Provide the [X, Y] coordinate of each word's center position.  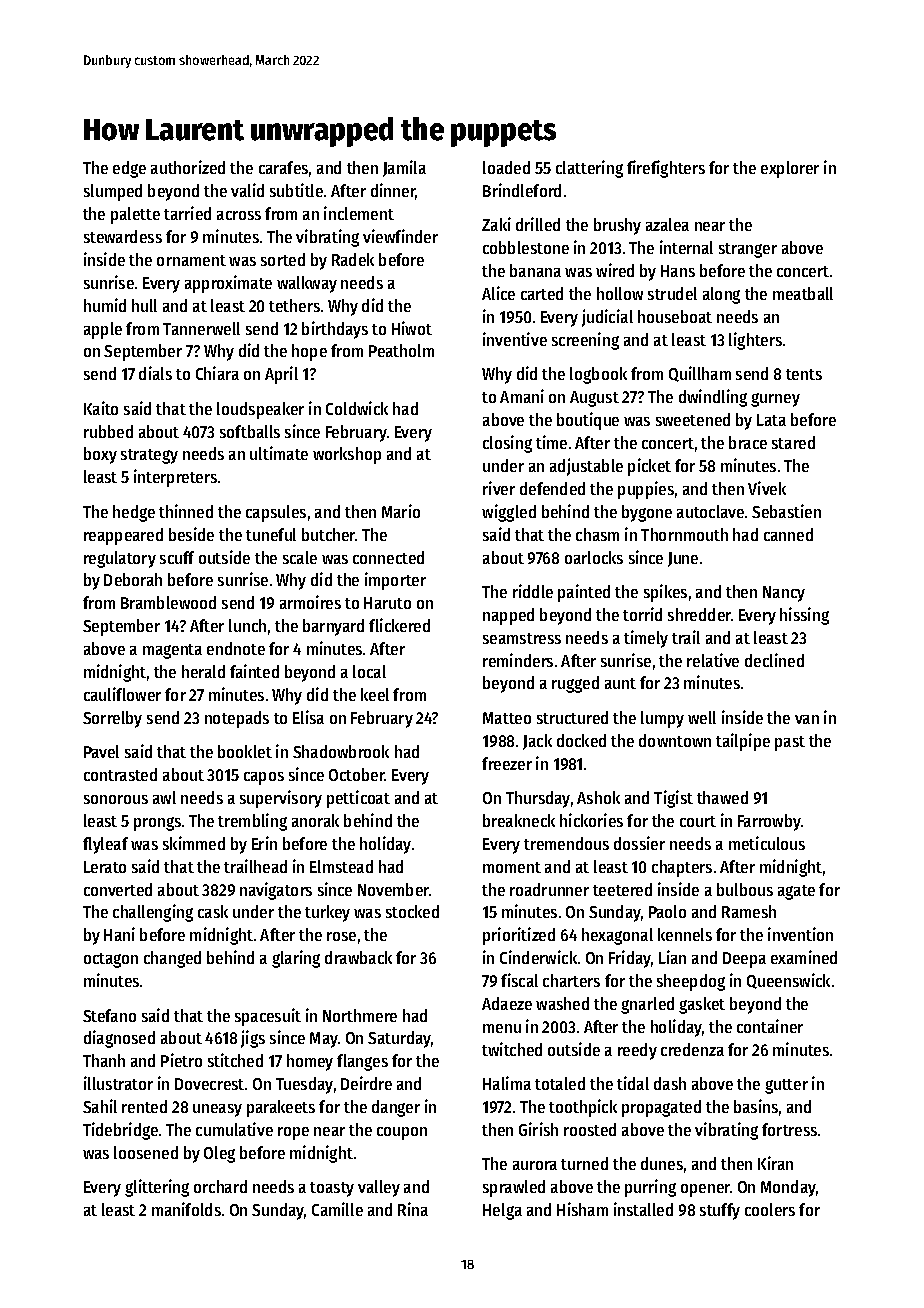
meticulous [767, 843]
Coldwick [357, 408]
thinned [186, 511]
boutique [588, 421]
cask [213, 911]
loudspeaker [260, 410]
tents [804, 374]
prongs [157, 824]
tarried [187, 213]
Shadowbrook [341, 751]
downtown [675, 740]
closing [507, 444]
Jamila [404, 168]
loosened [146, 1152]
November [393, 889]
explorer [790, 169]
